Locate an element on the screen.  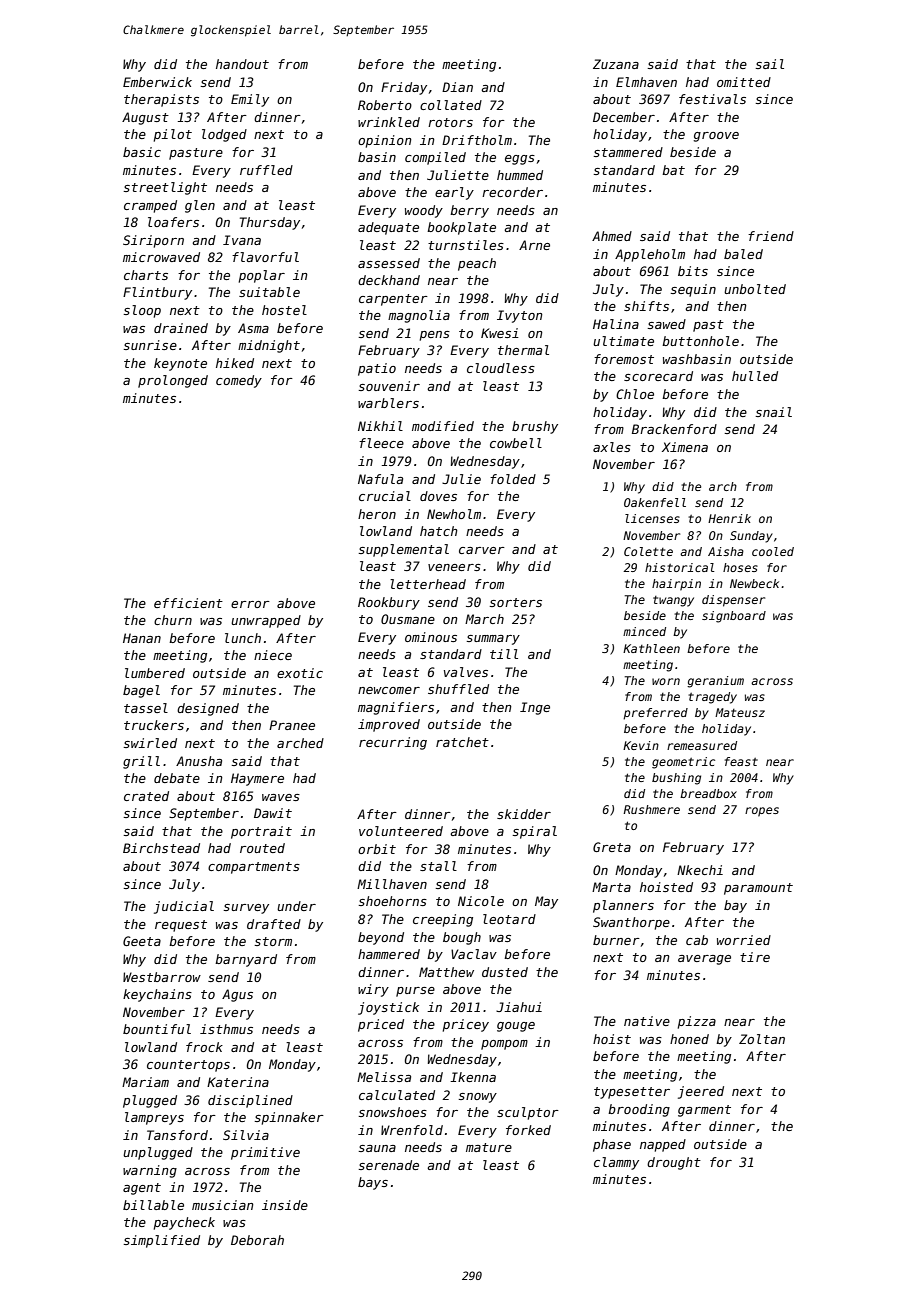
barnyard is located at coordinates (246, 960).
